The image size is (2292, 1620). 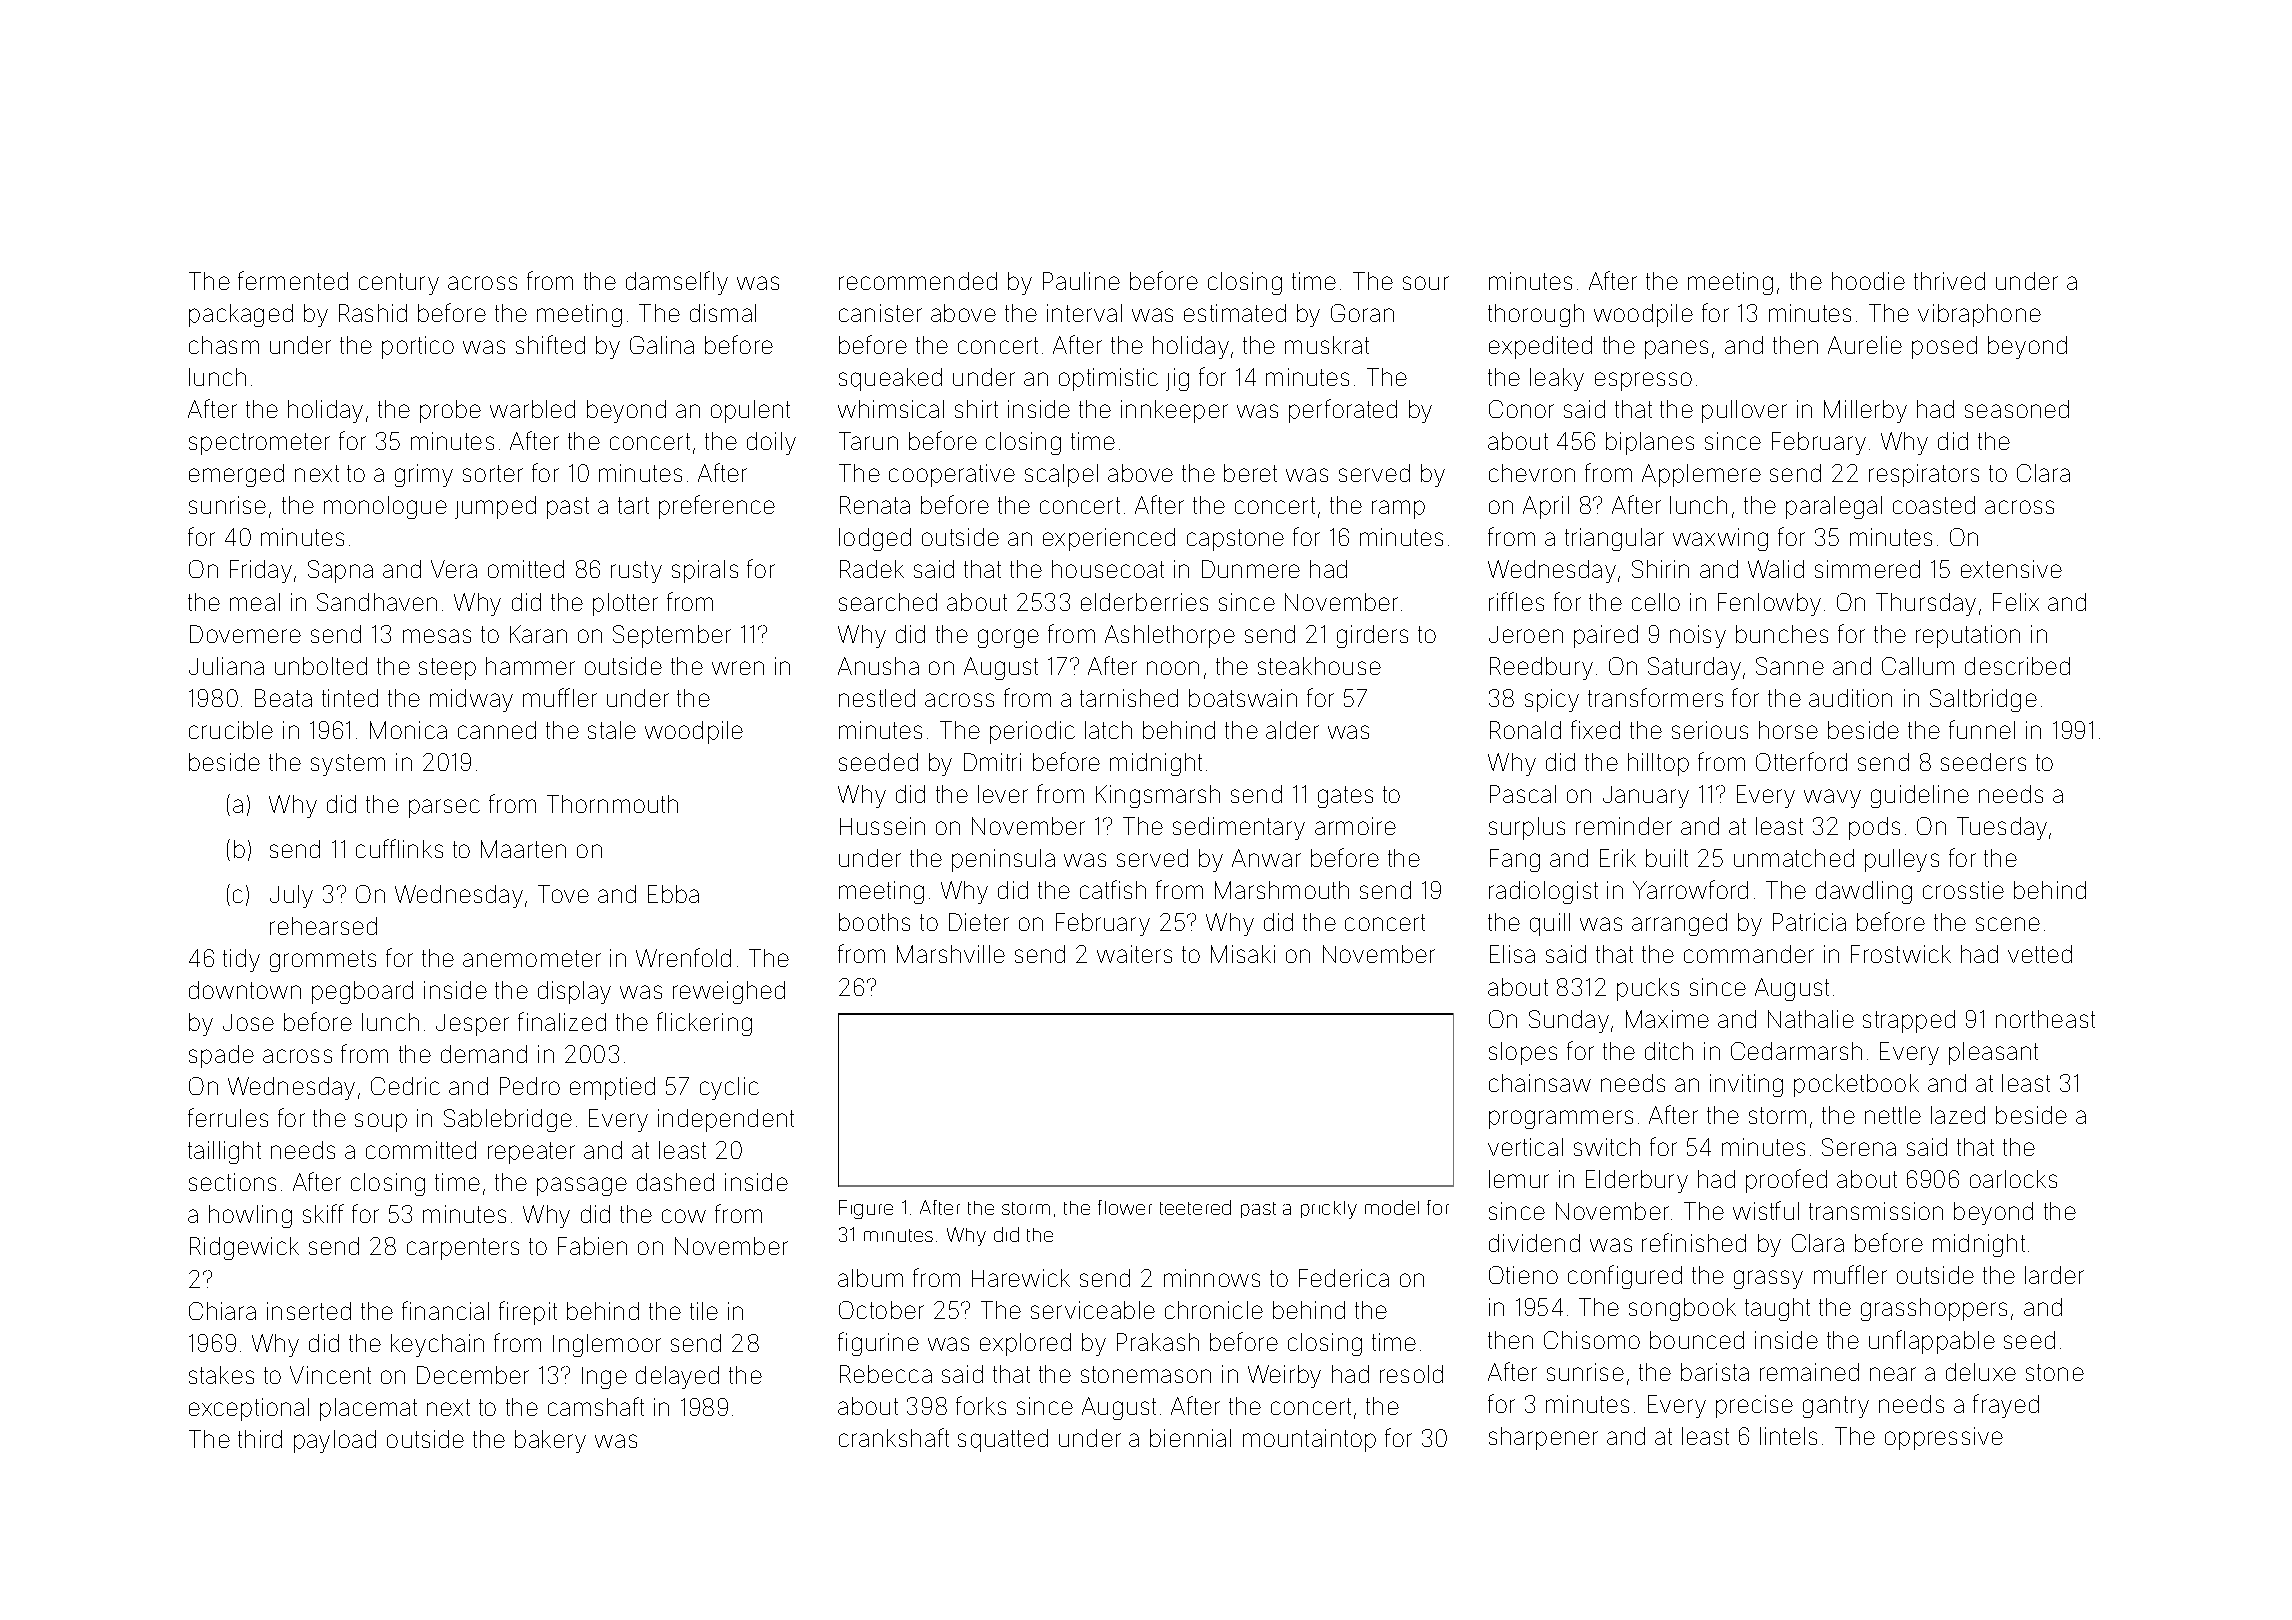 I want to click on thrived, so click(x=1949, y=281).
